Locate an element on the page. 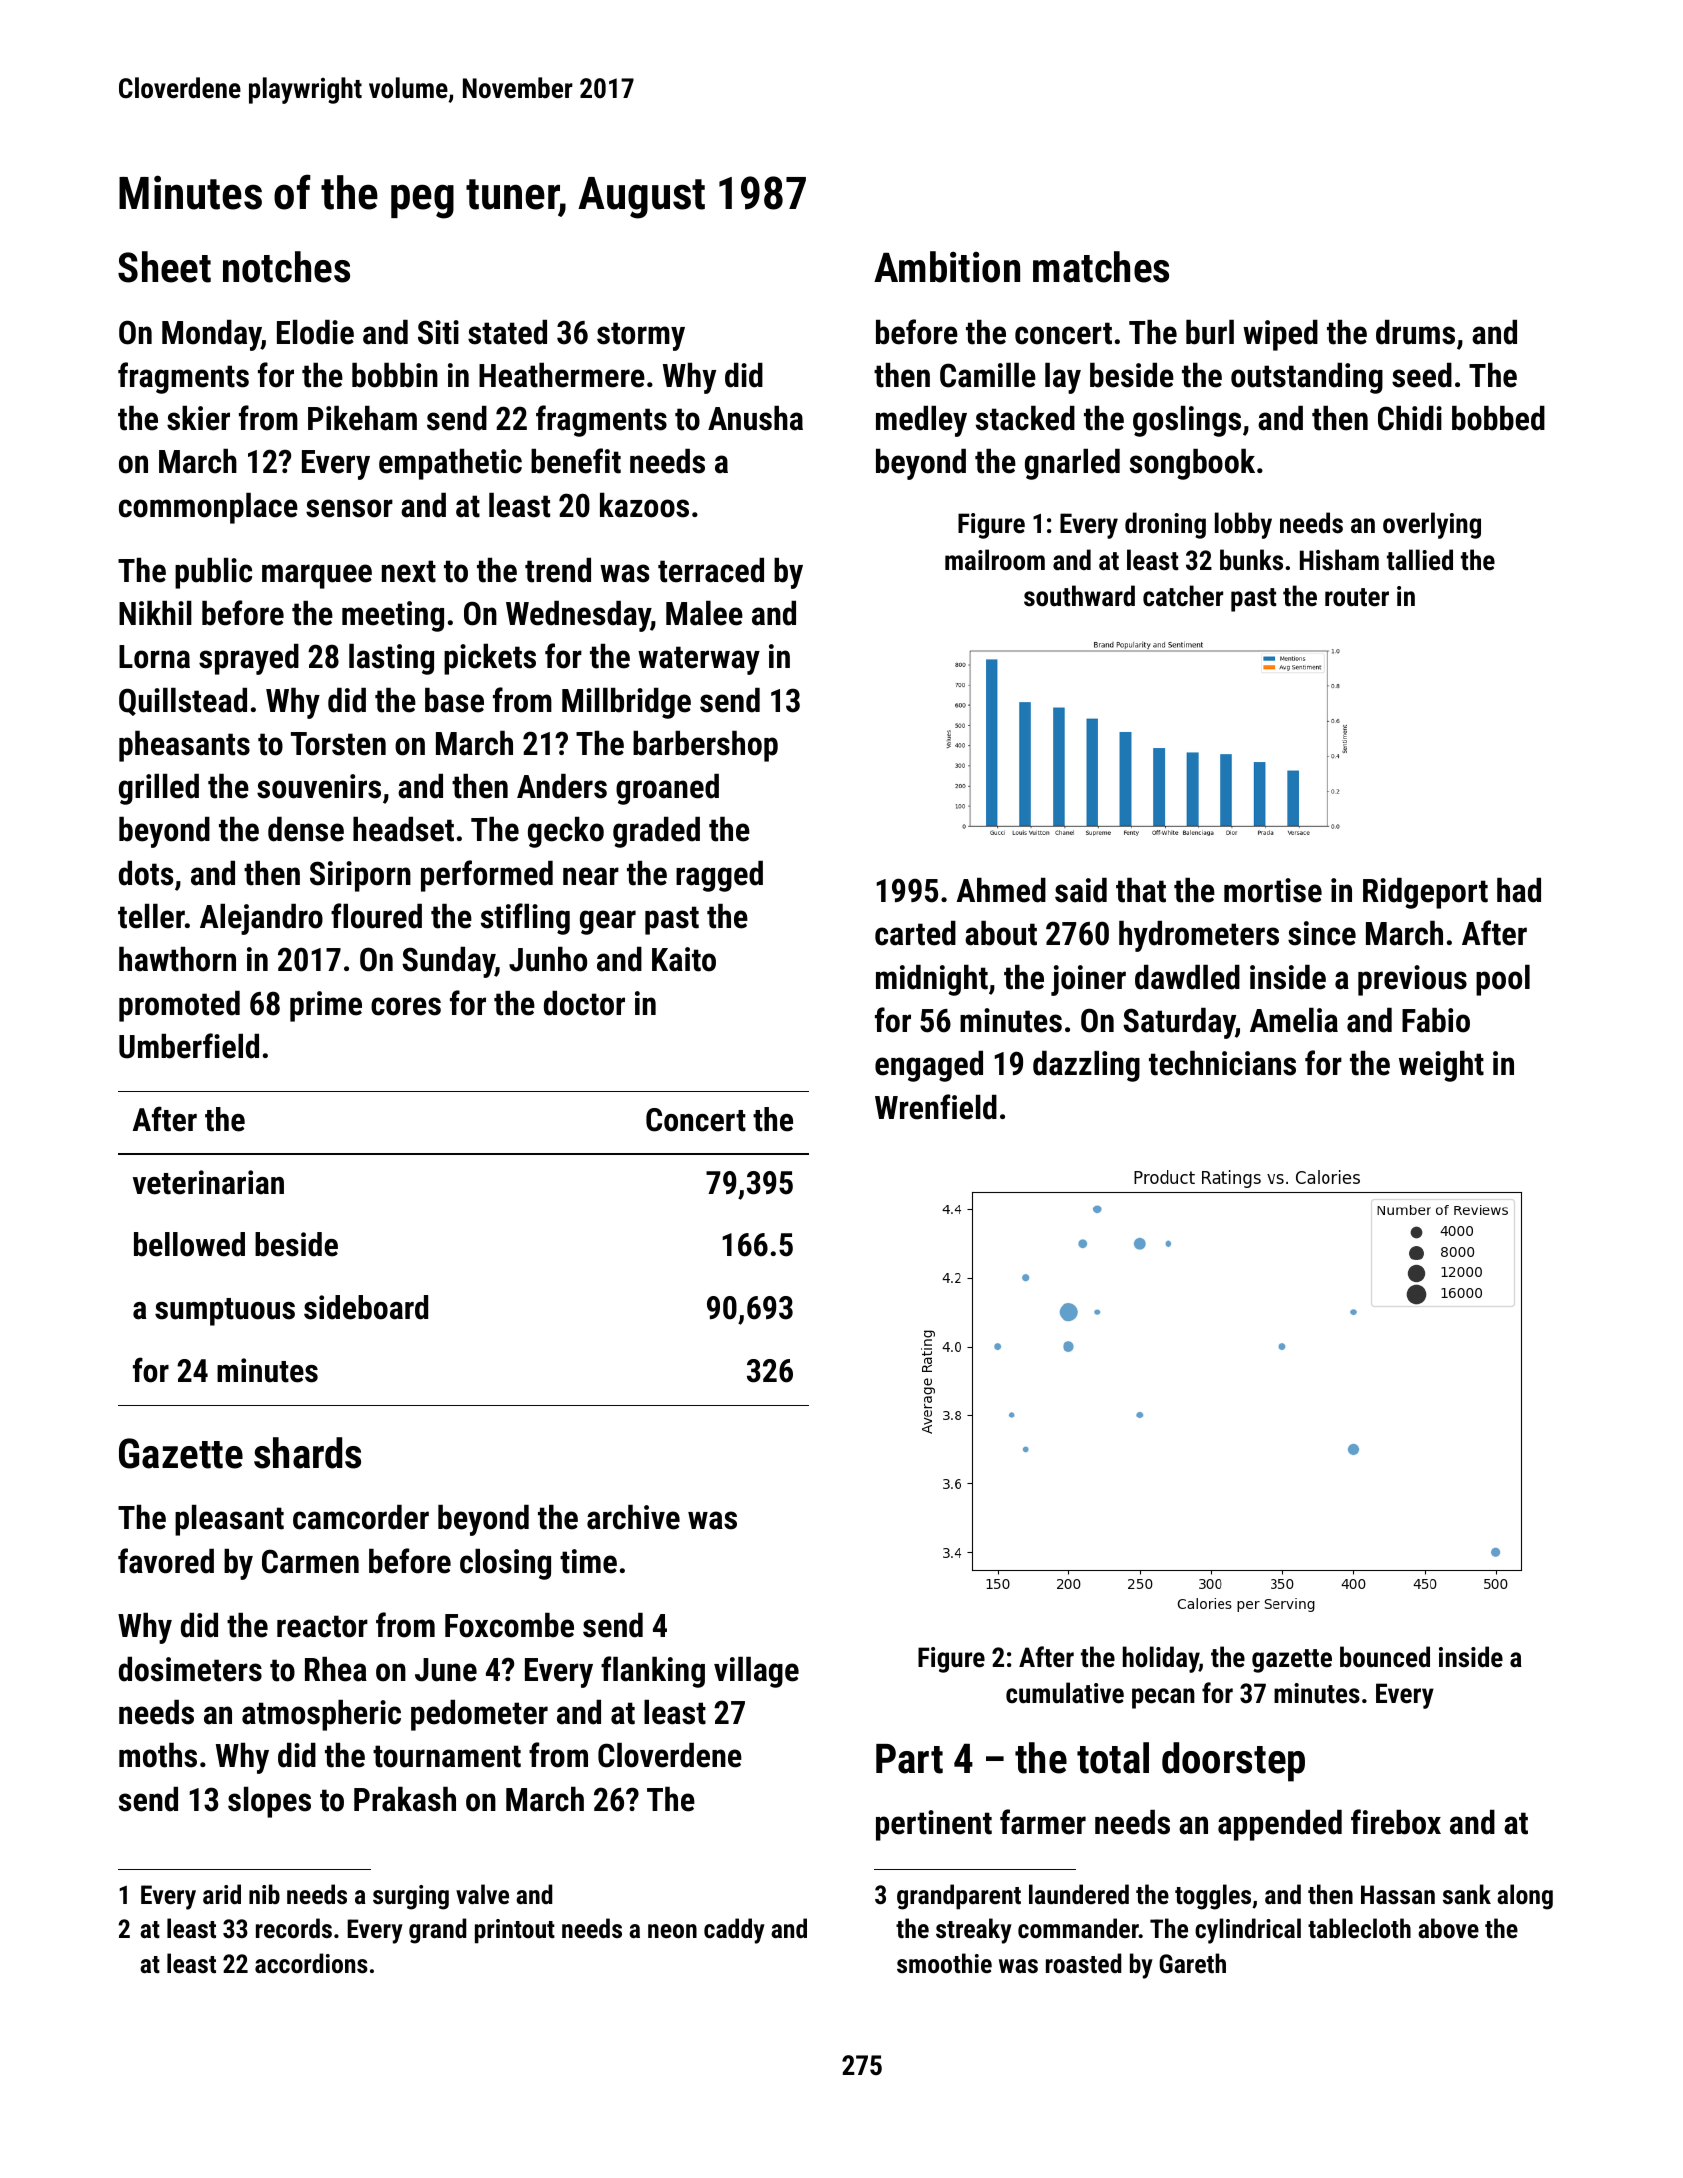 Image resolution: width=1683 pixels, height=2178 pixels. Malee is located at coordinates (704, 613).
